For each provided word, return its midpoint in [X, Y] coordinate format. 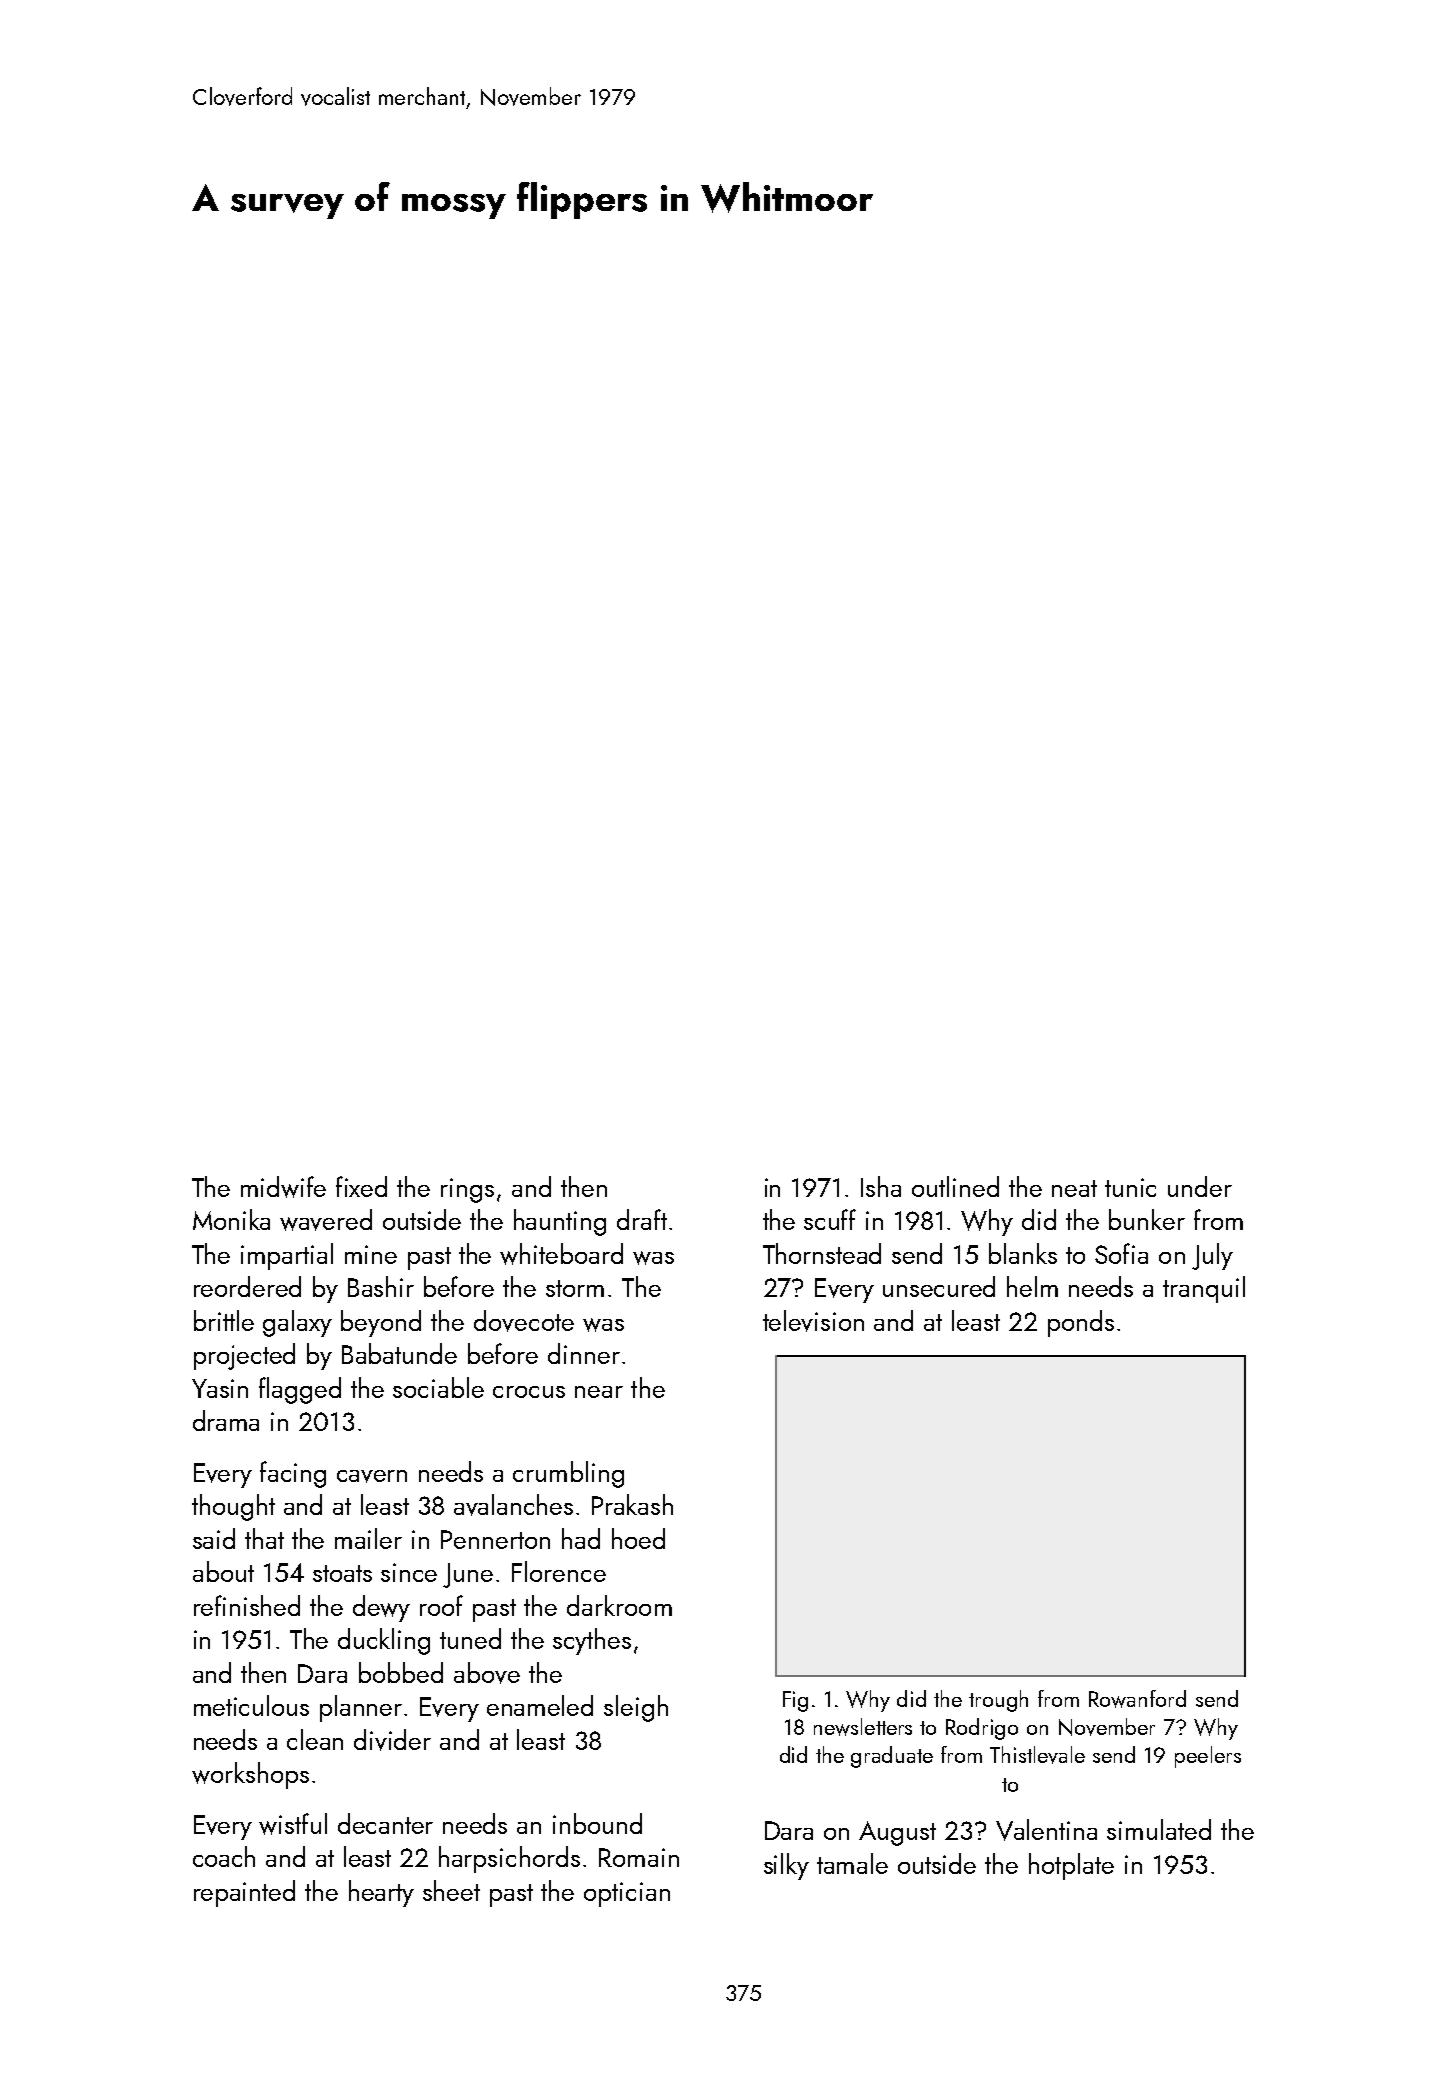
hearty [381, 1893]
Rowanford [1137, 1699]
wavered [326, 1220]
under [1200, 1186]
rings [467, 1190]
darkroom [619, 1605]
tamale [852, 1863]
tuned [470, 1638]
